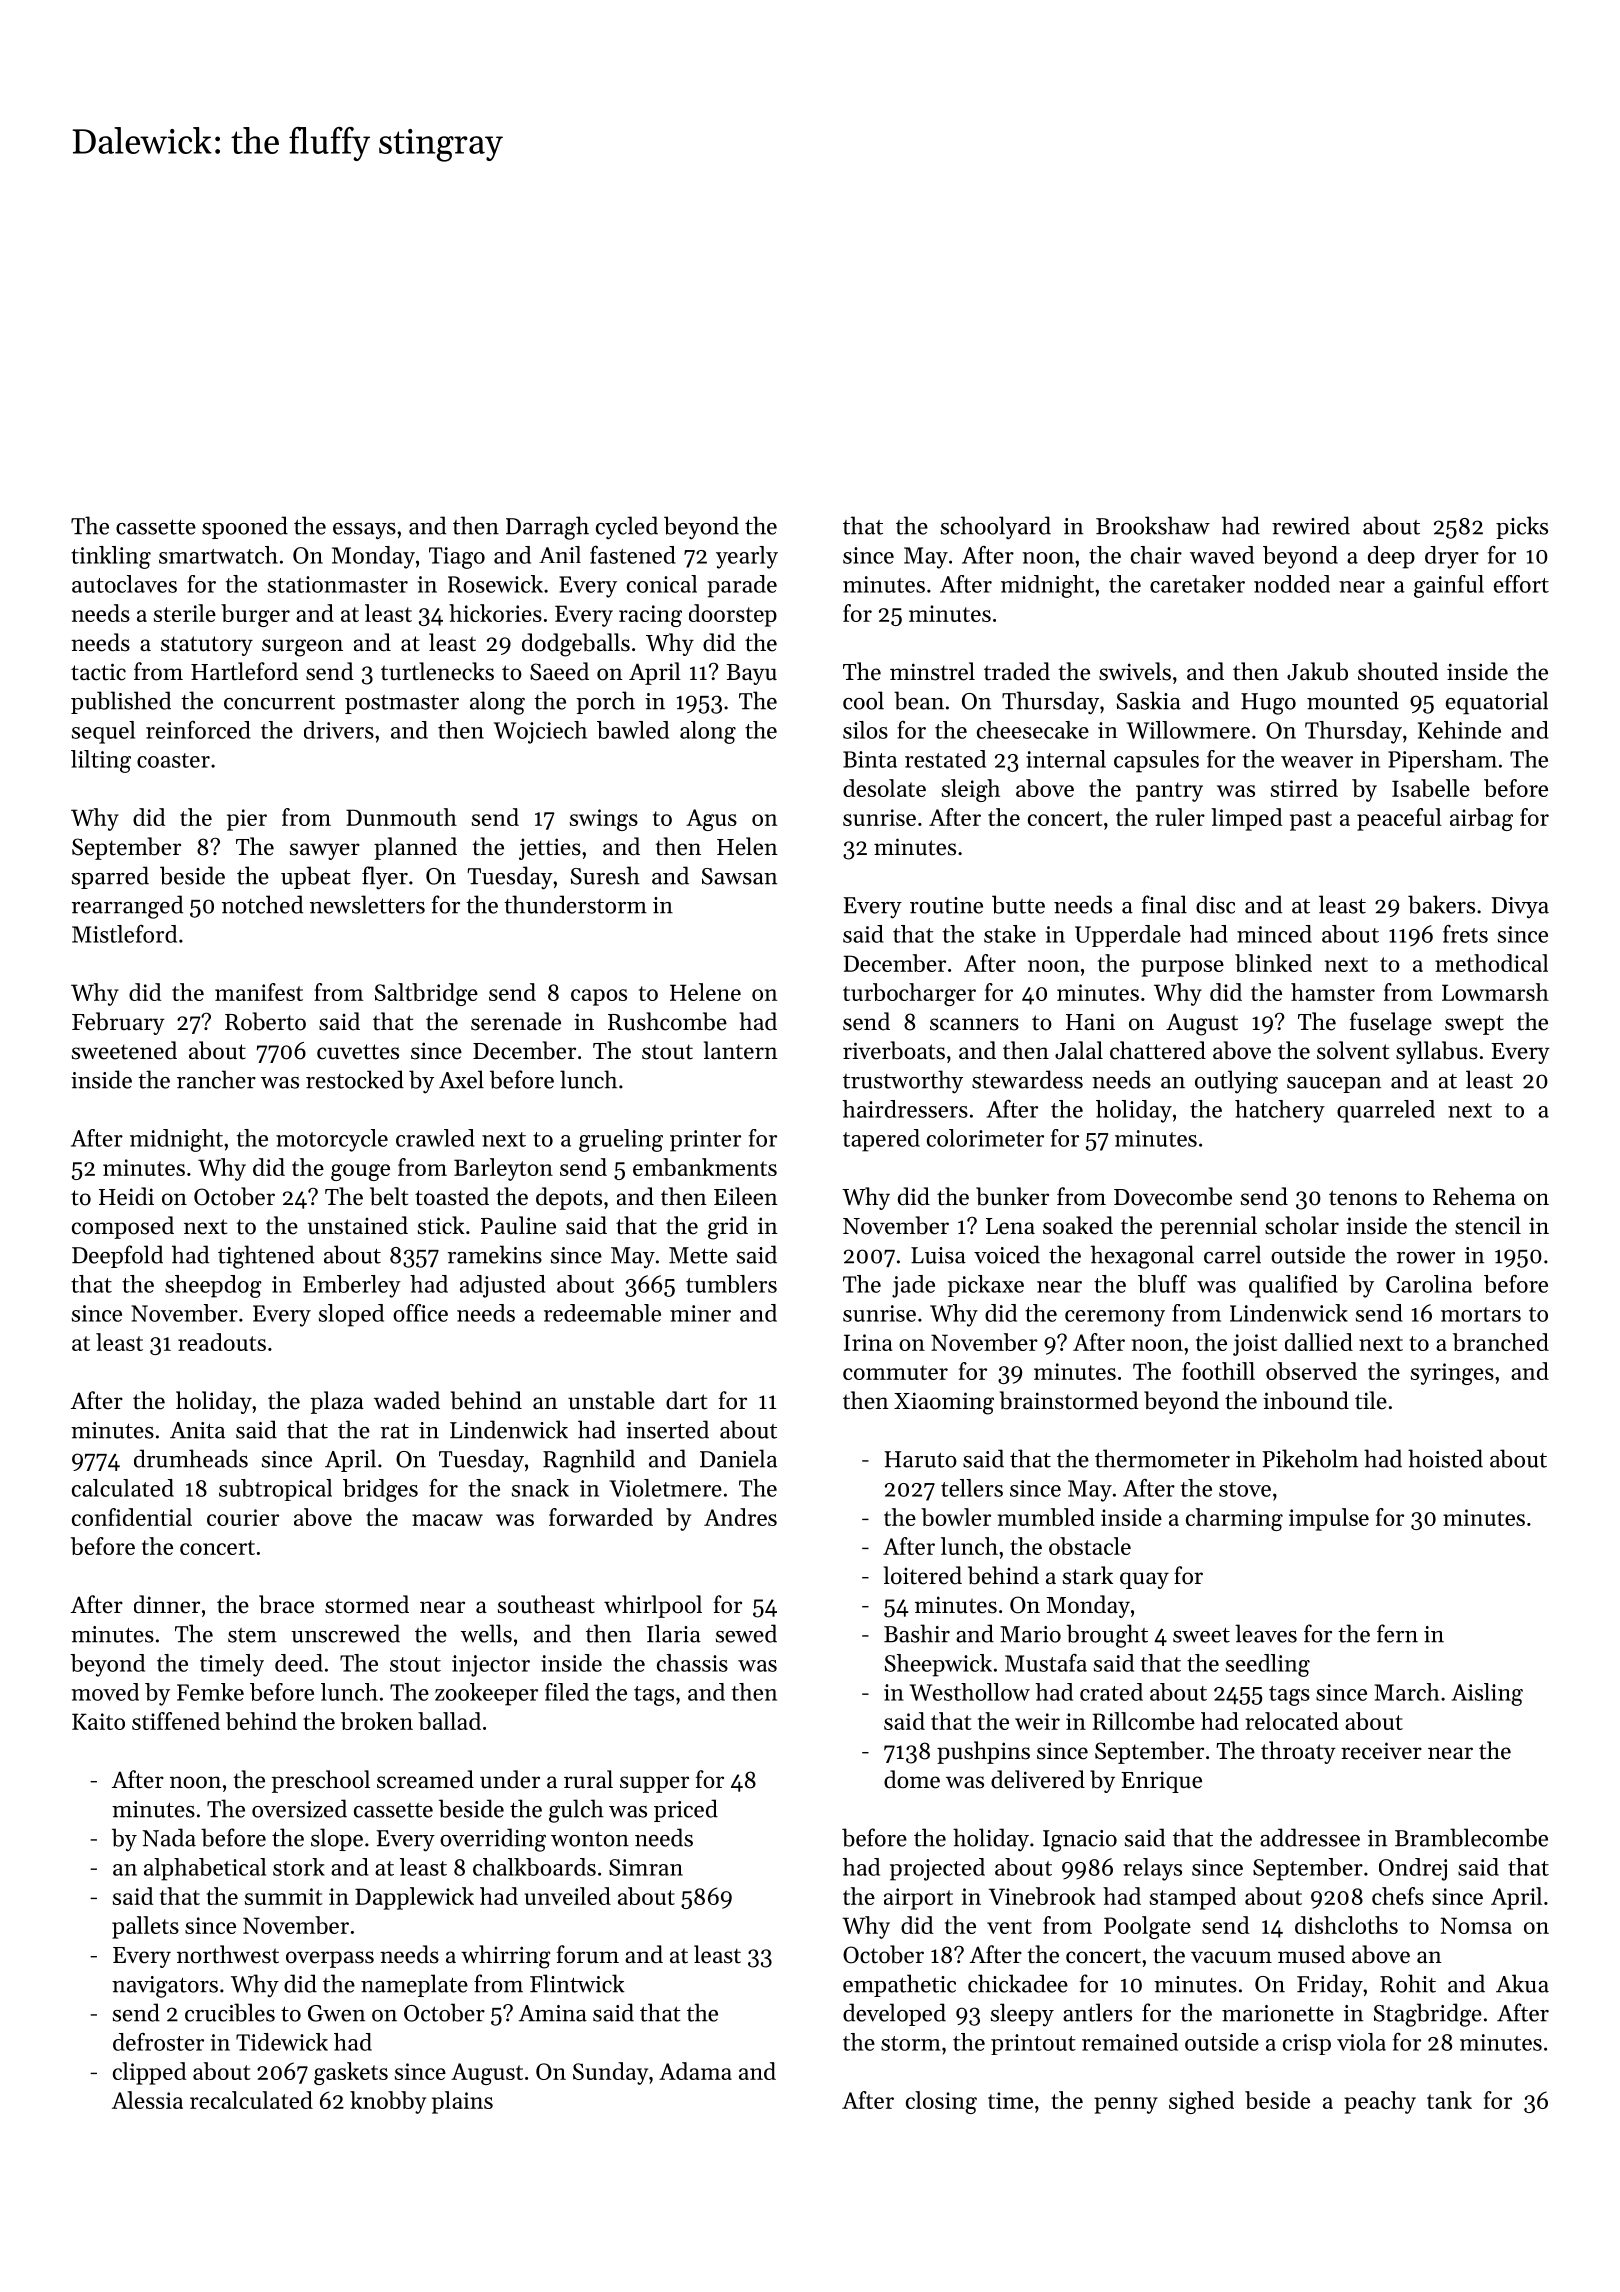 The height and width of the screenshot is (2292, 1620). What do you see at coordinates (1158, 1050) in the screenshot?
I see `chattered` at bounding box center [1158, 1050].
